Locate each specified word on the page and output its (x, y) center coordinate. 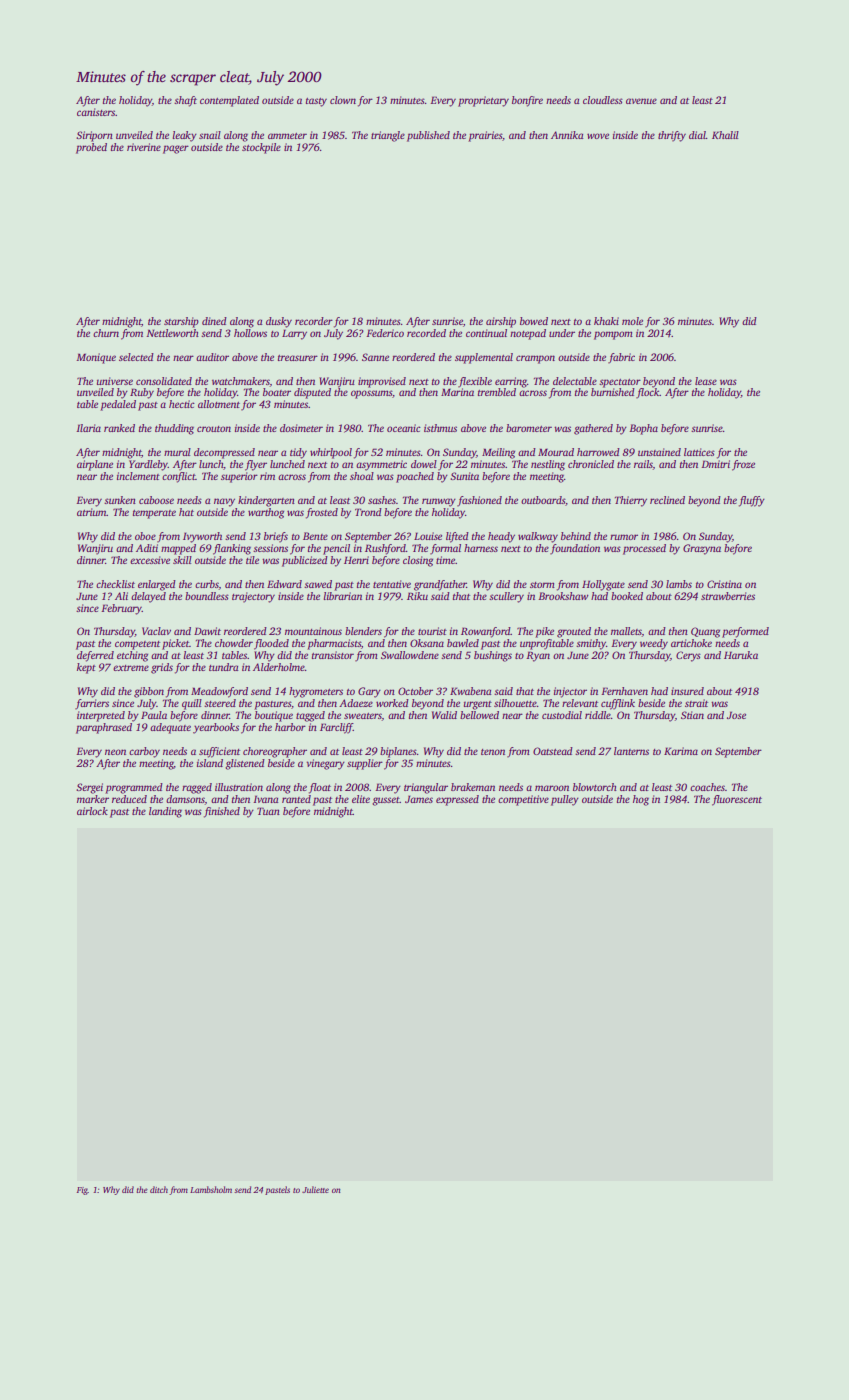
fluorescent (737, 800)
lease (706, 381)
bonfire (527, 101)
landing (165, 812)
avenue (641, 101)
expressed (457, 800)
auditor (212, 357)
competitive (523, 800)
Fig (82, 1191)
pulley (565, 800)
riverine (144, 147)
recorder (314, 321)
